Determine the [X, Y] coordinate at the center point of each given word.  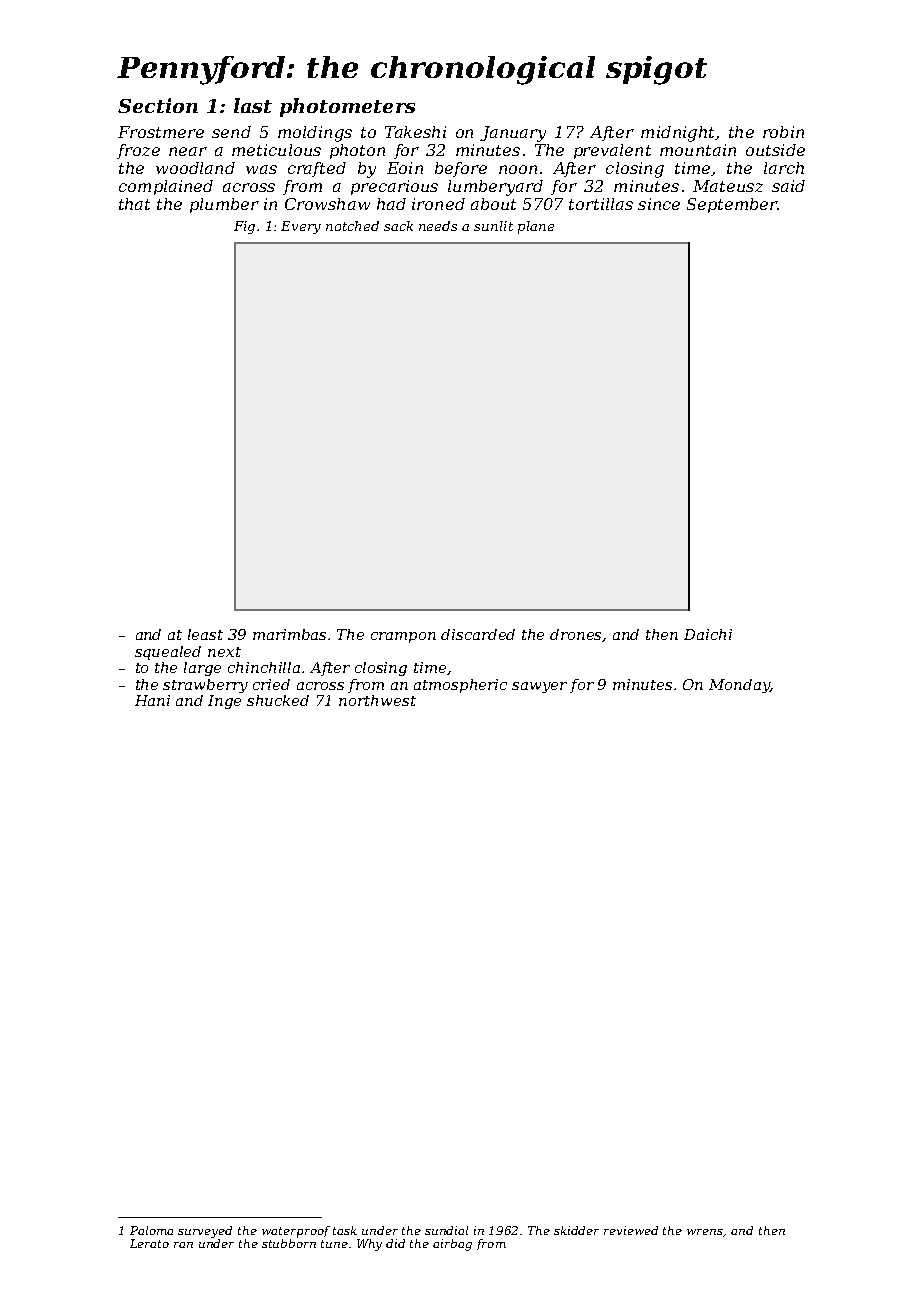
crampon [403, 637]
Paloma [151, 1230]
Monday [739, 686]
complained [166, 187]
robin [783, 132]
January [513, 134]
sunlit [493, 226]
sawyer [539, 687]
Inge [224, 702]
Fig [244, 227]
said [788, 186]
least [205, 634]
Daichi [708, 634]
